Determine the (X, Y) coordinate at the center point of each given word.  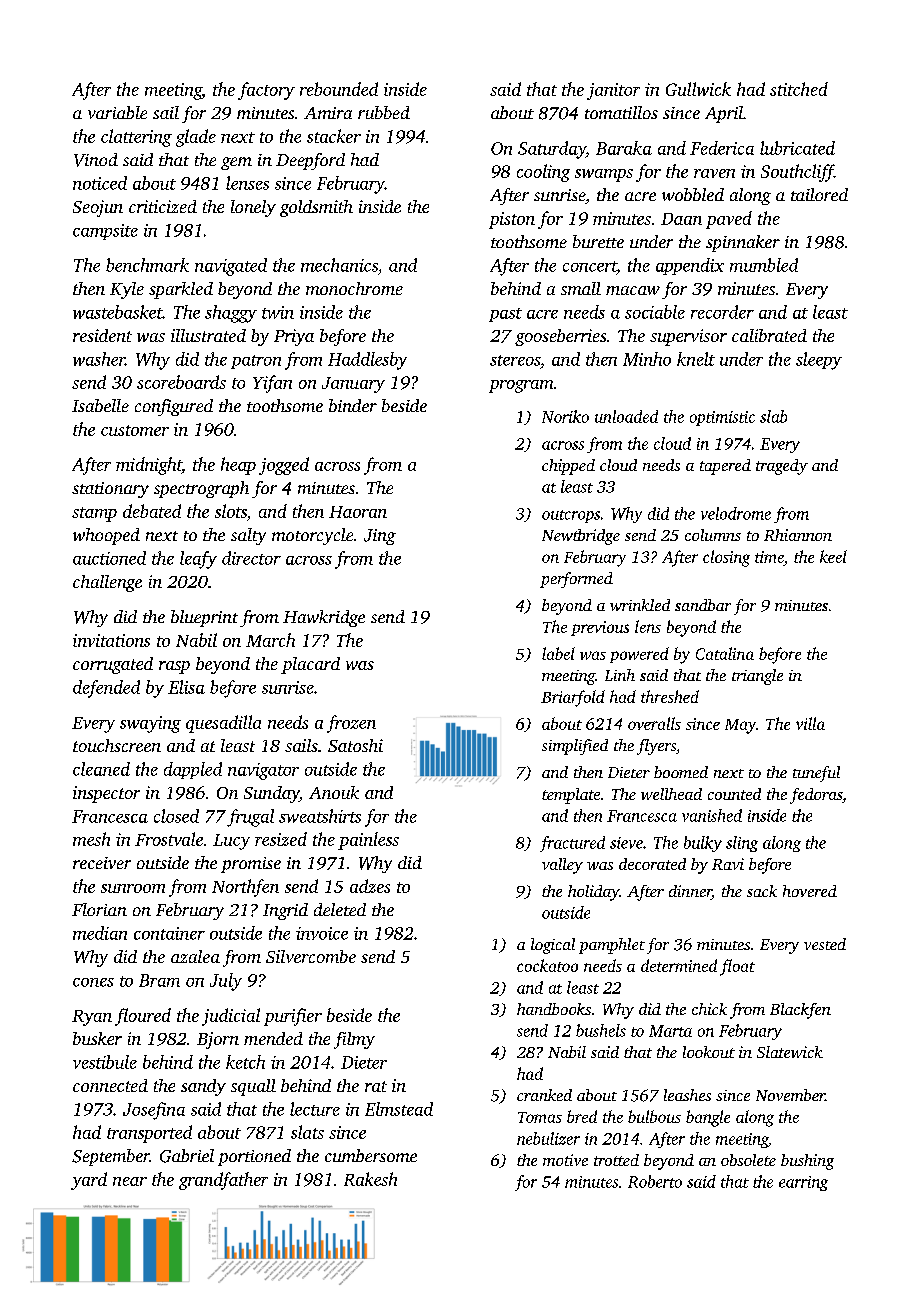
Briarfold (573, 698)
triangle (757, 677)
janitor (613, 91)
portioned (254, 1157)
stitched (799, 89)
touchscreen (117, 745)
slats (307, 1132)
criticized (163, 206)
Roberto (655, 1181)
